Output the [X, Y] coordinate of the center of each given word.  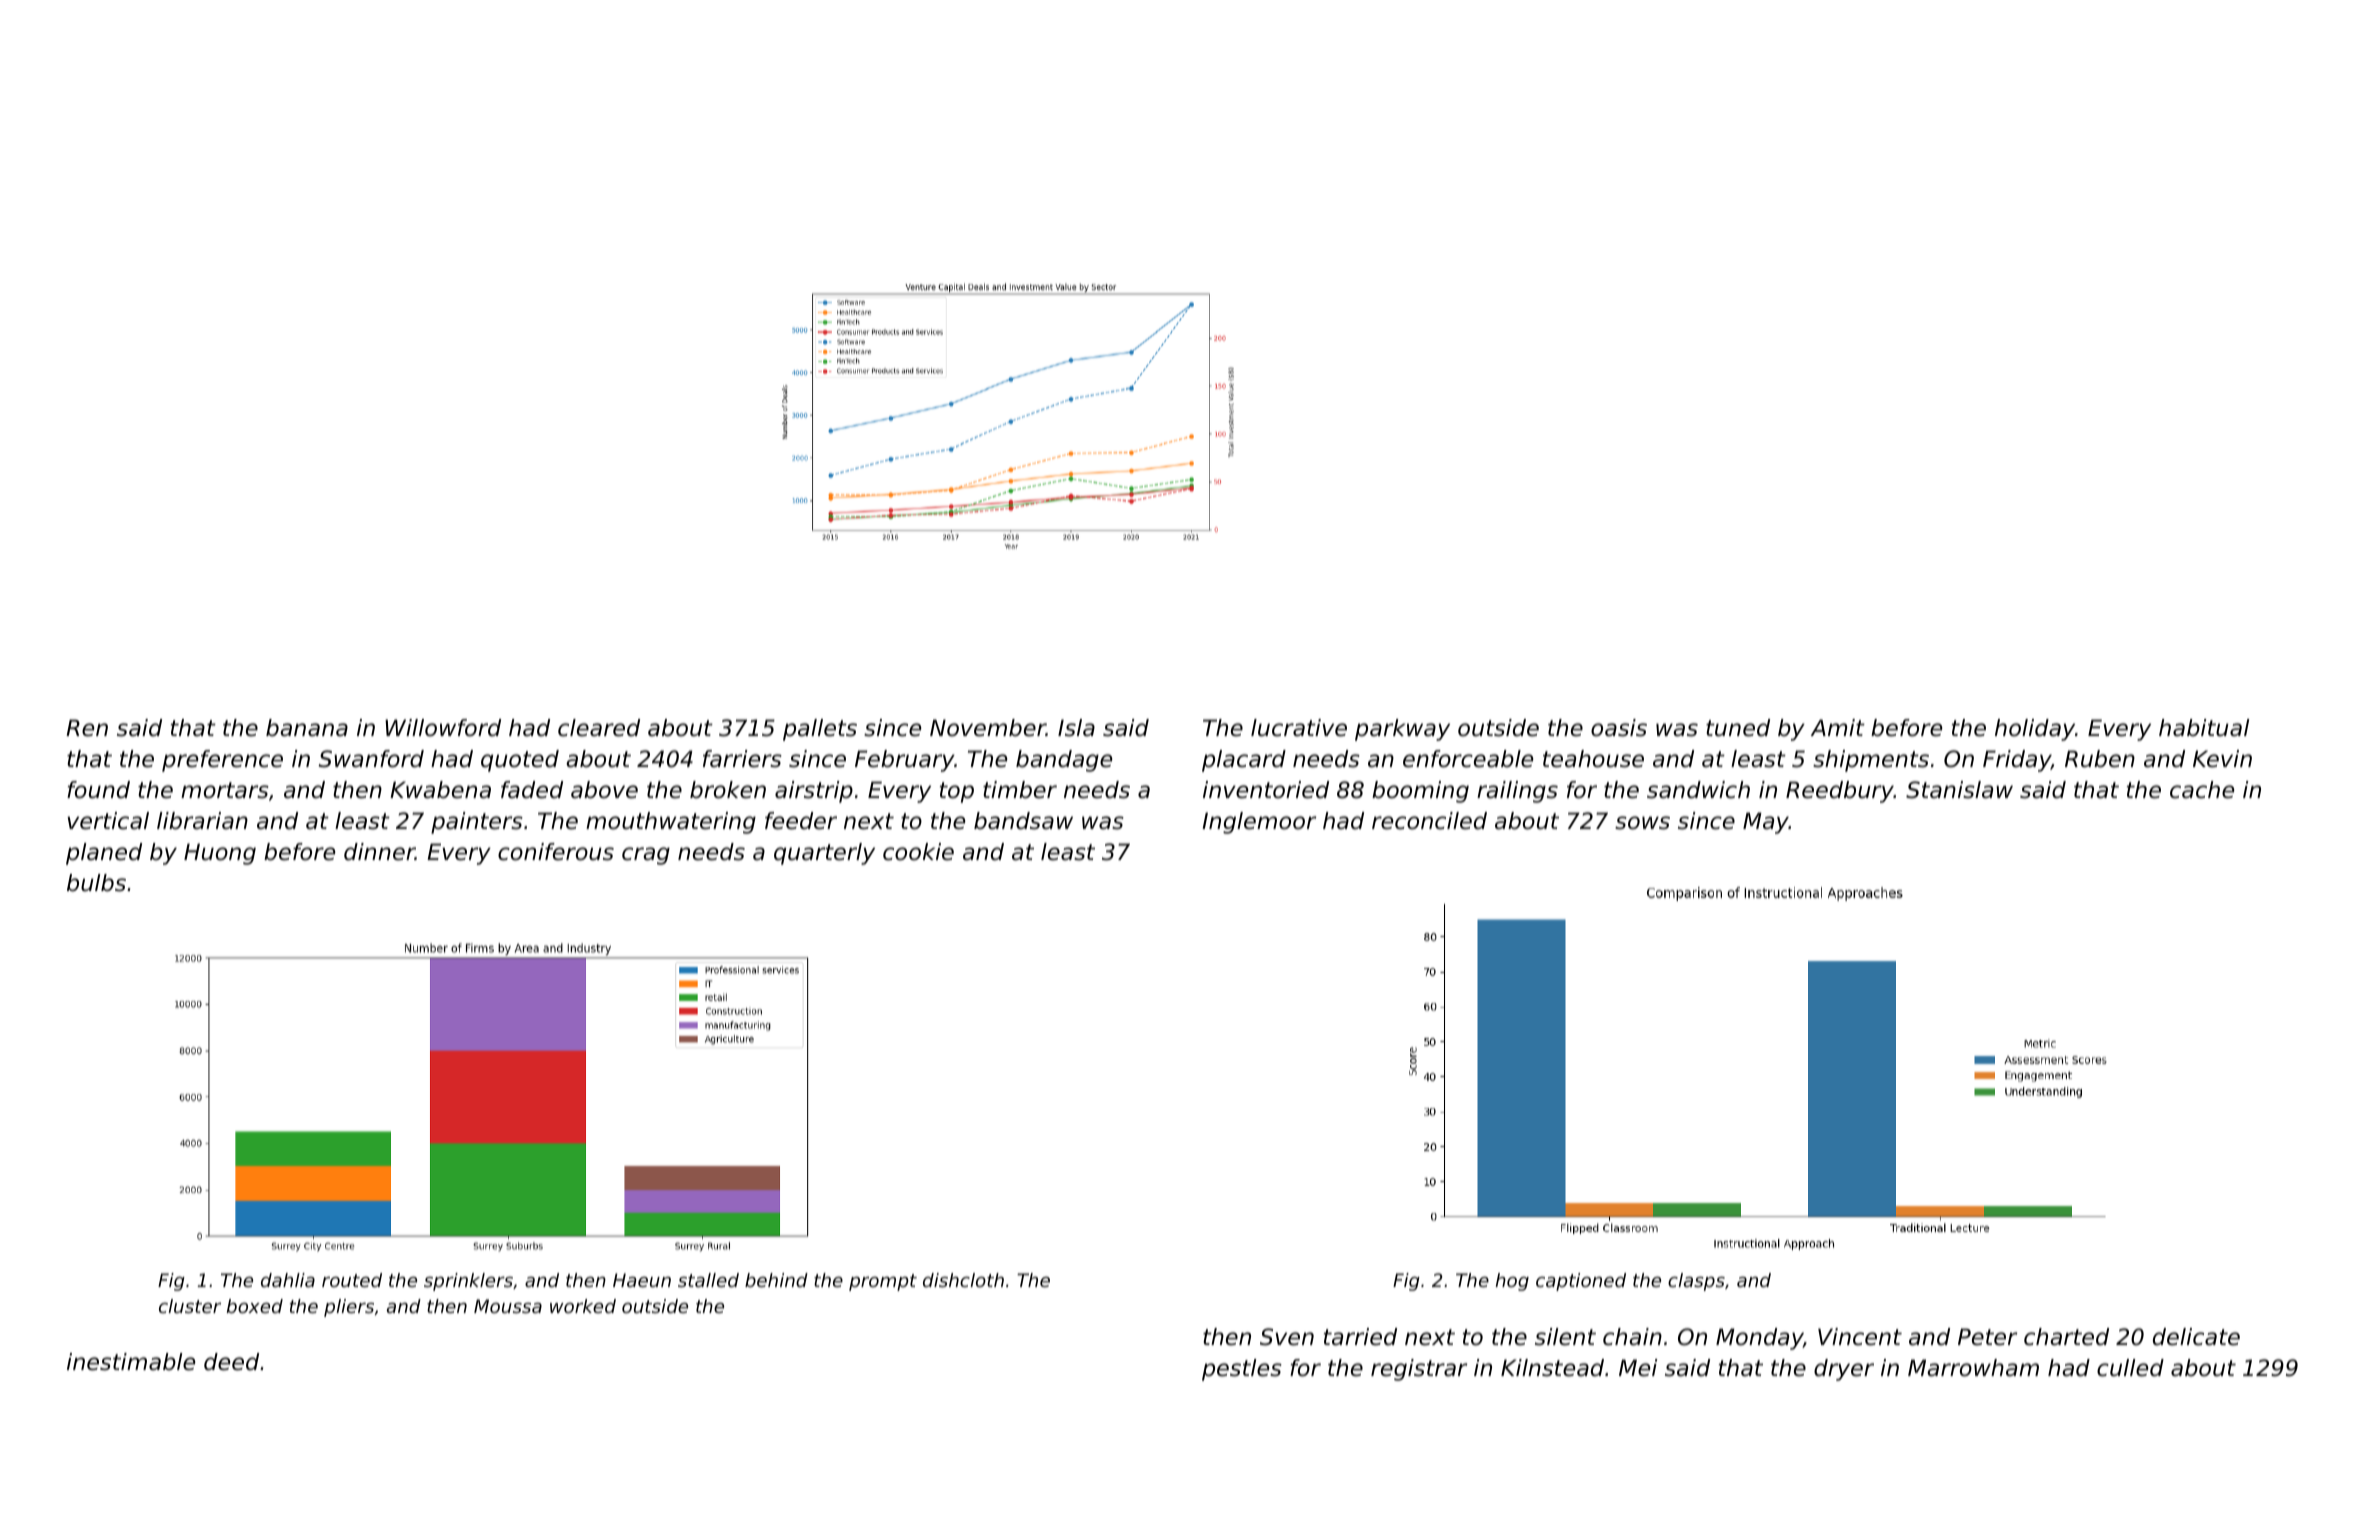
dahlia [288, 1280]
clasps [1696, 1282]
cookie [918, 852]
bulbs [96, 883]
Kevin [2222, 759]
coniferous [556, 852]
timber [1020, 790]
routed [352, 1280]
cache [2202, 790]
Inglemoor [1259, 823]
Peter [1987, 1337]
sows [1642, 823]
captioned [1581, 1282]
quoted [520, 761]
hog [1512, 1282]
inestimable [131, 1362]
